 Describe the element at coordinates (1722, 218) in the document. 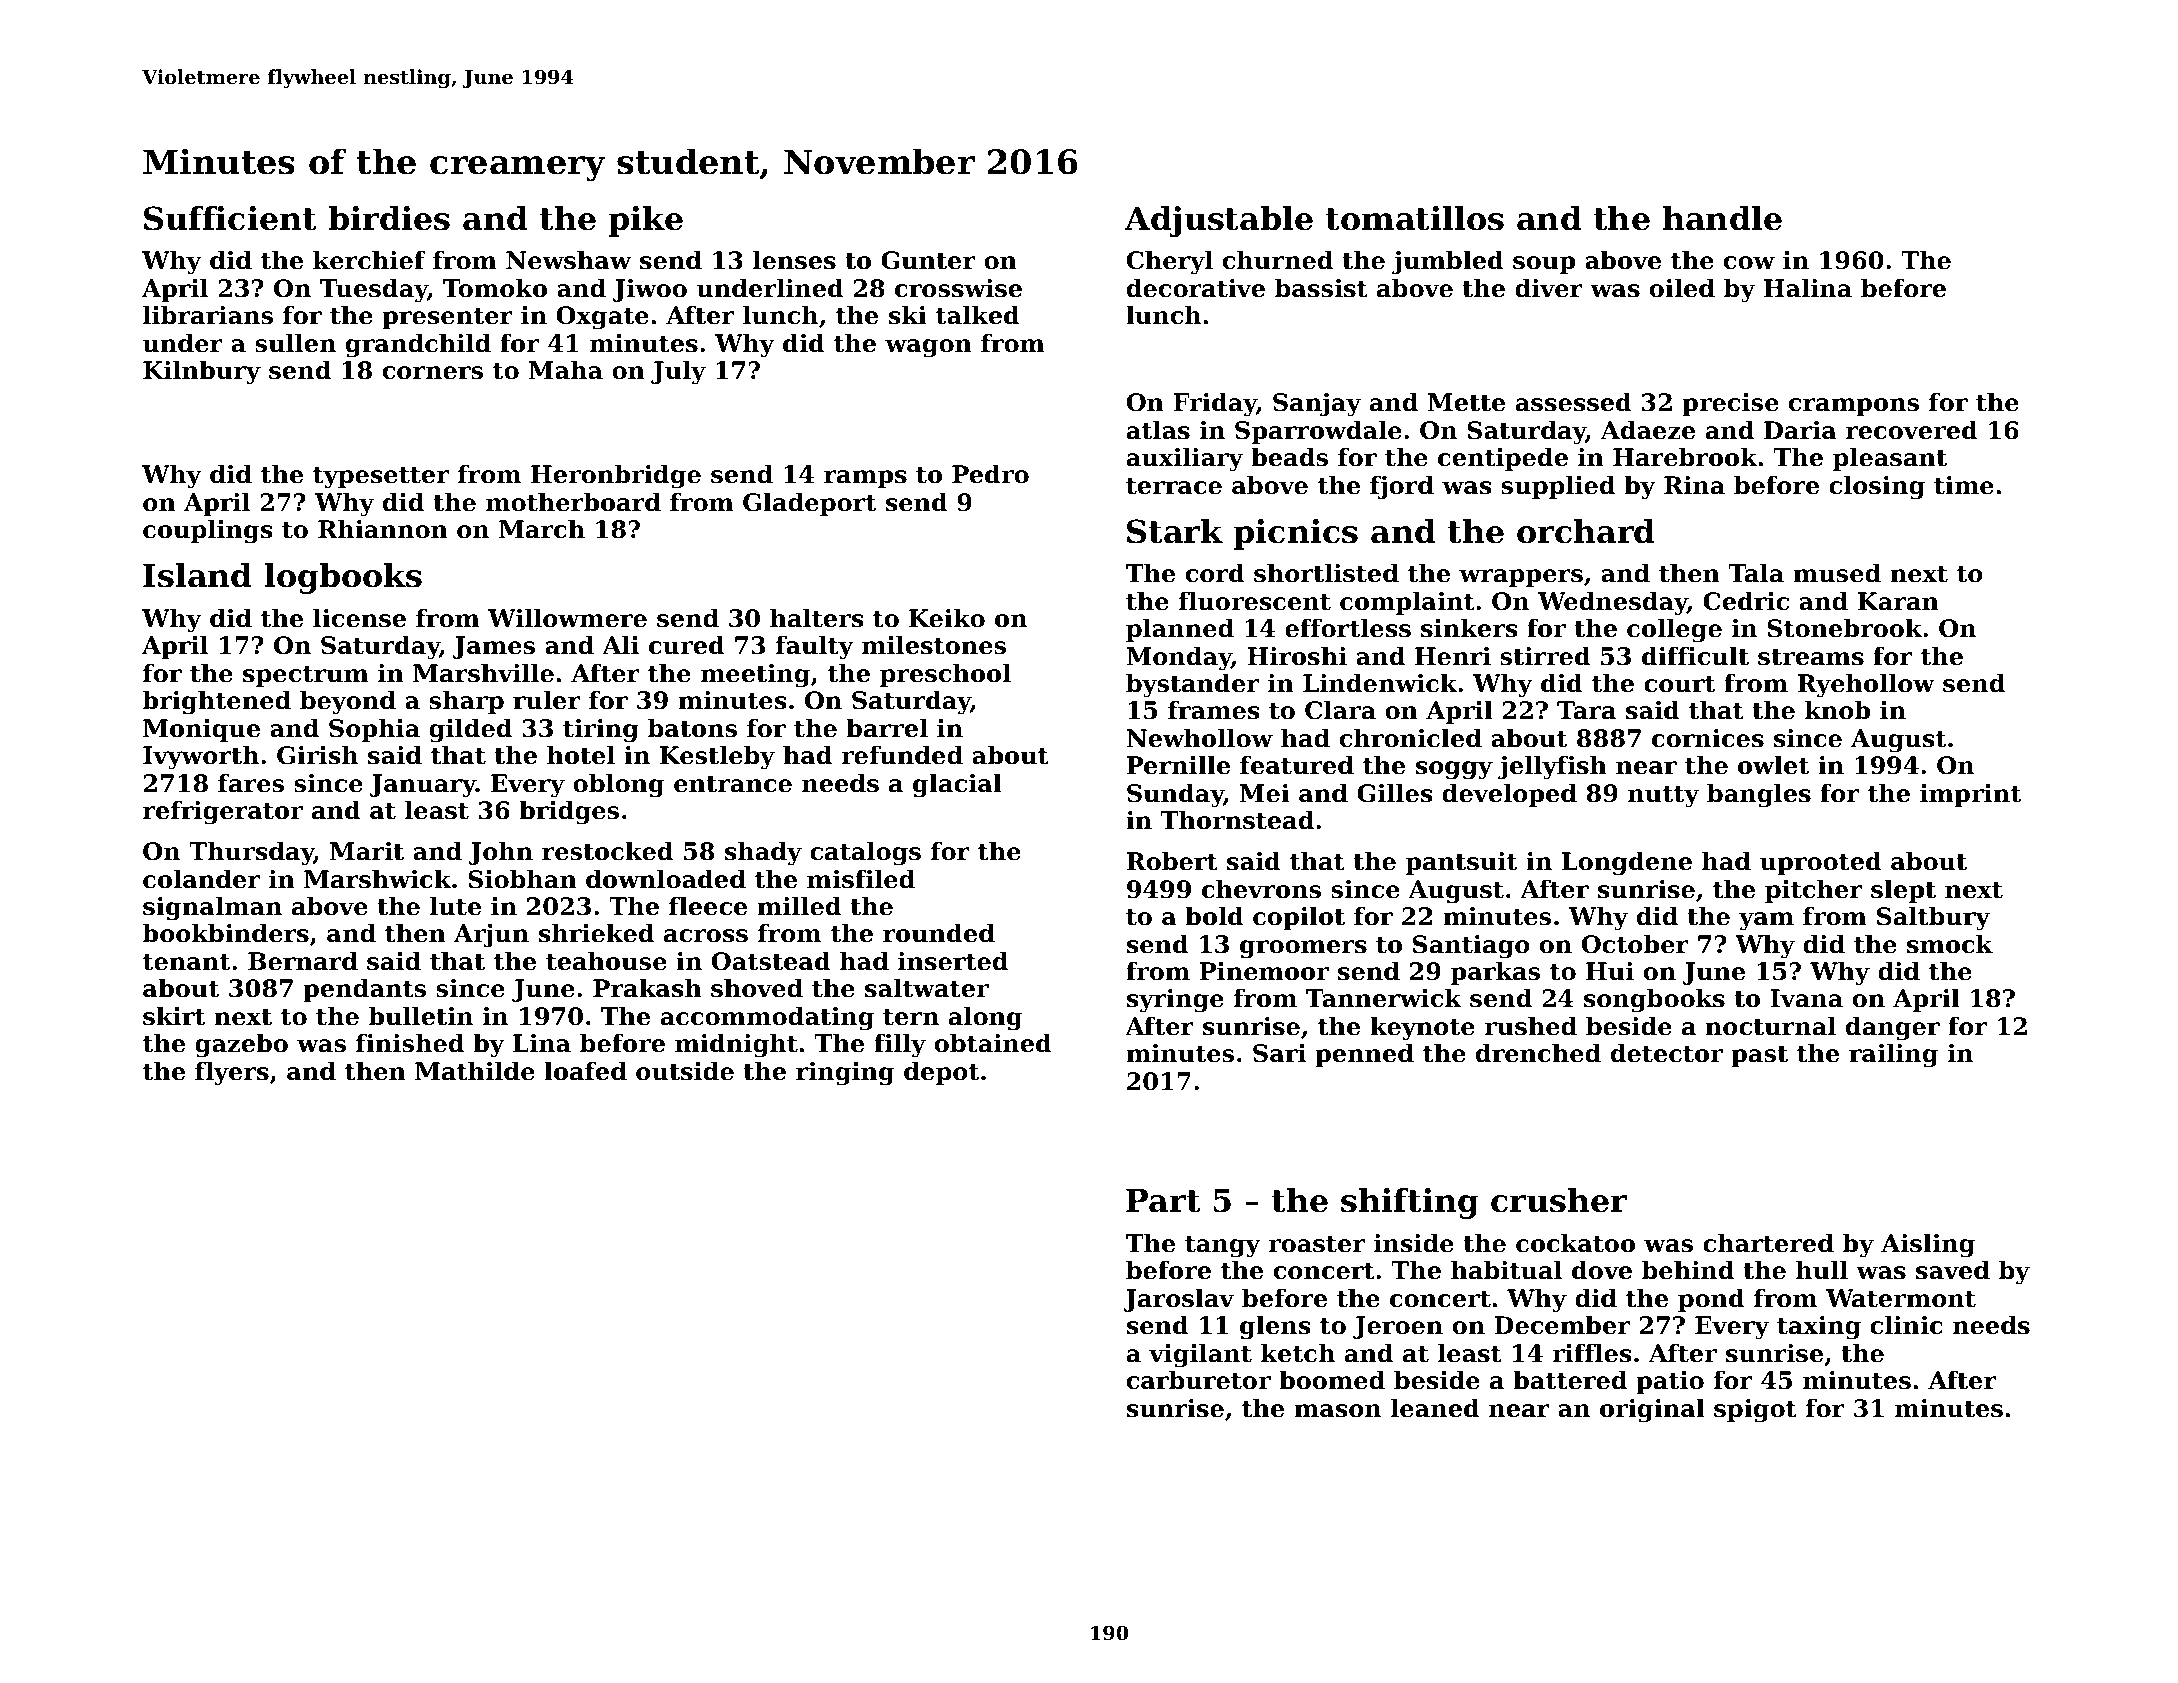

I see `handle` at that location.
